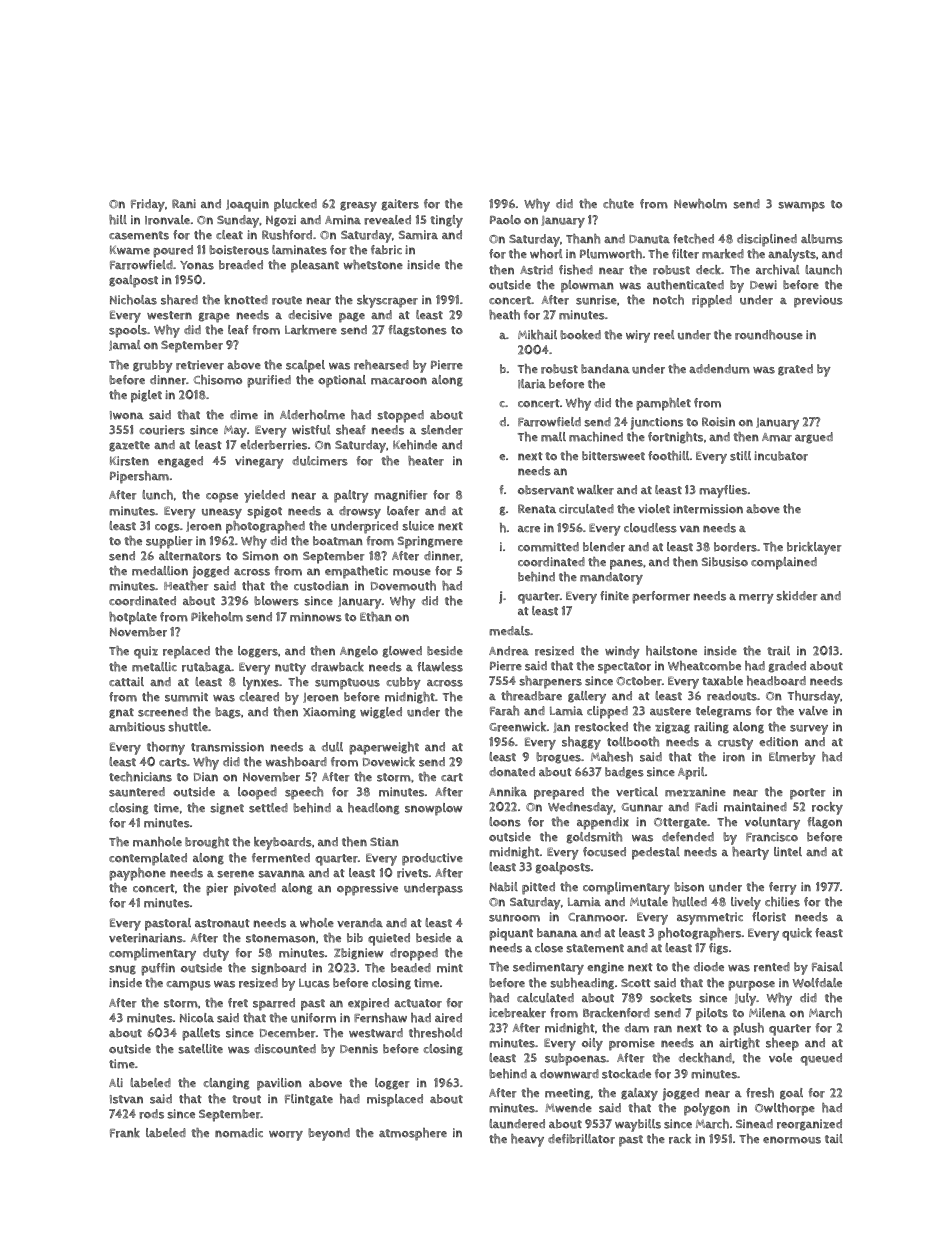 The width and height of the screenshot is (952, 1233). What do you see at coordinates (214, 317) in the screenshot?
I see `grape` at bounding box center [214, 317].
